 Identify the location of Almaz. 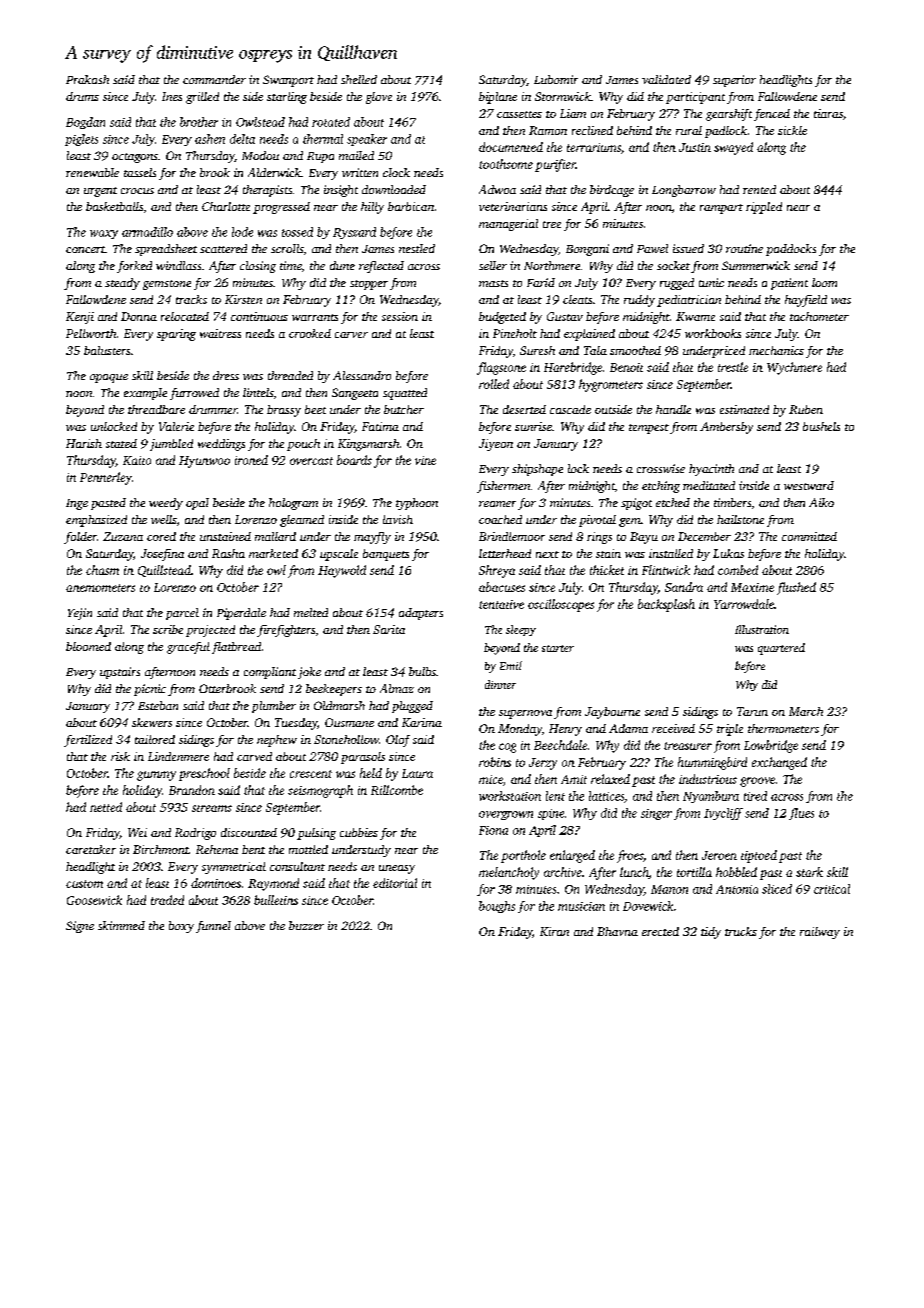
(397, 688).
